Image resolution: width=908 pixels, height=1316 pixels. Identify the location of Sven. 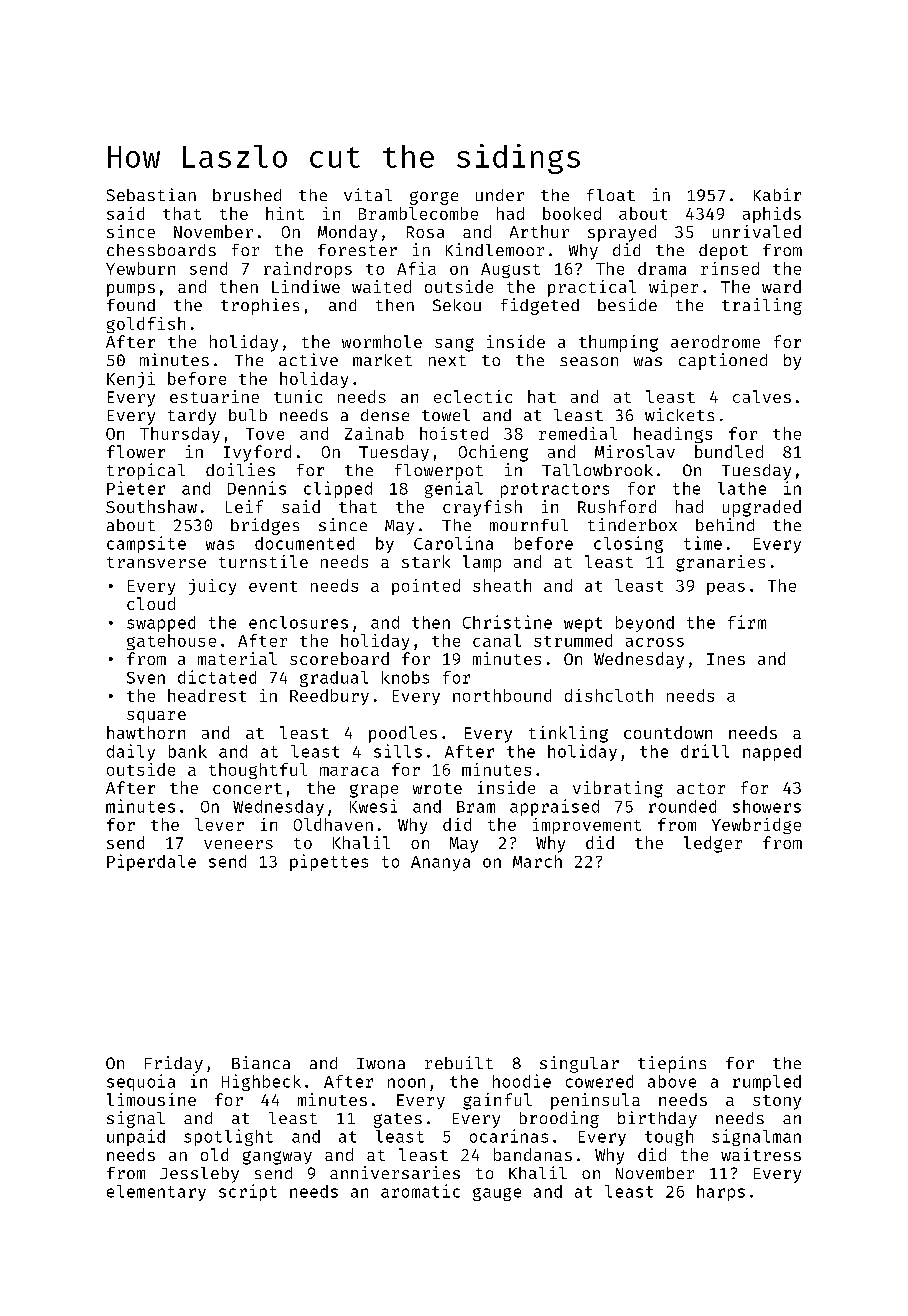
(146, 678).
